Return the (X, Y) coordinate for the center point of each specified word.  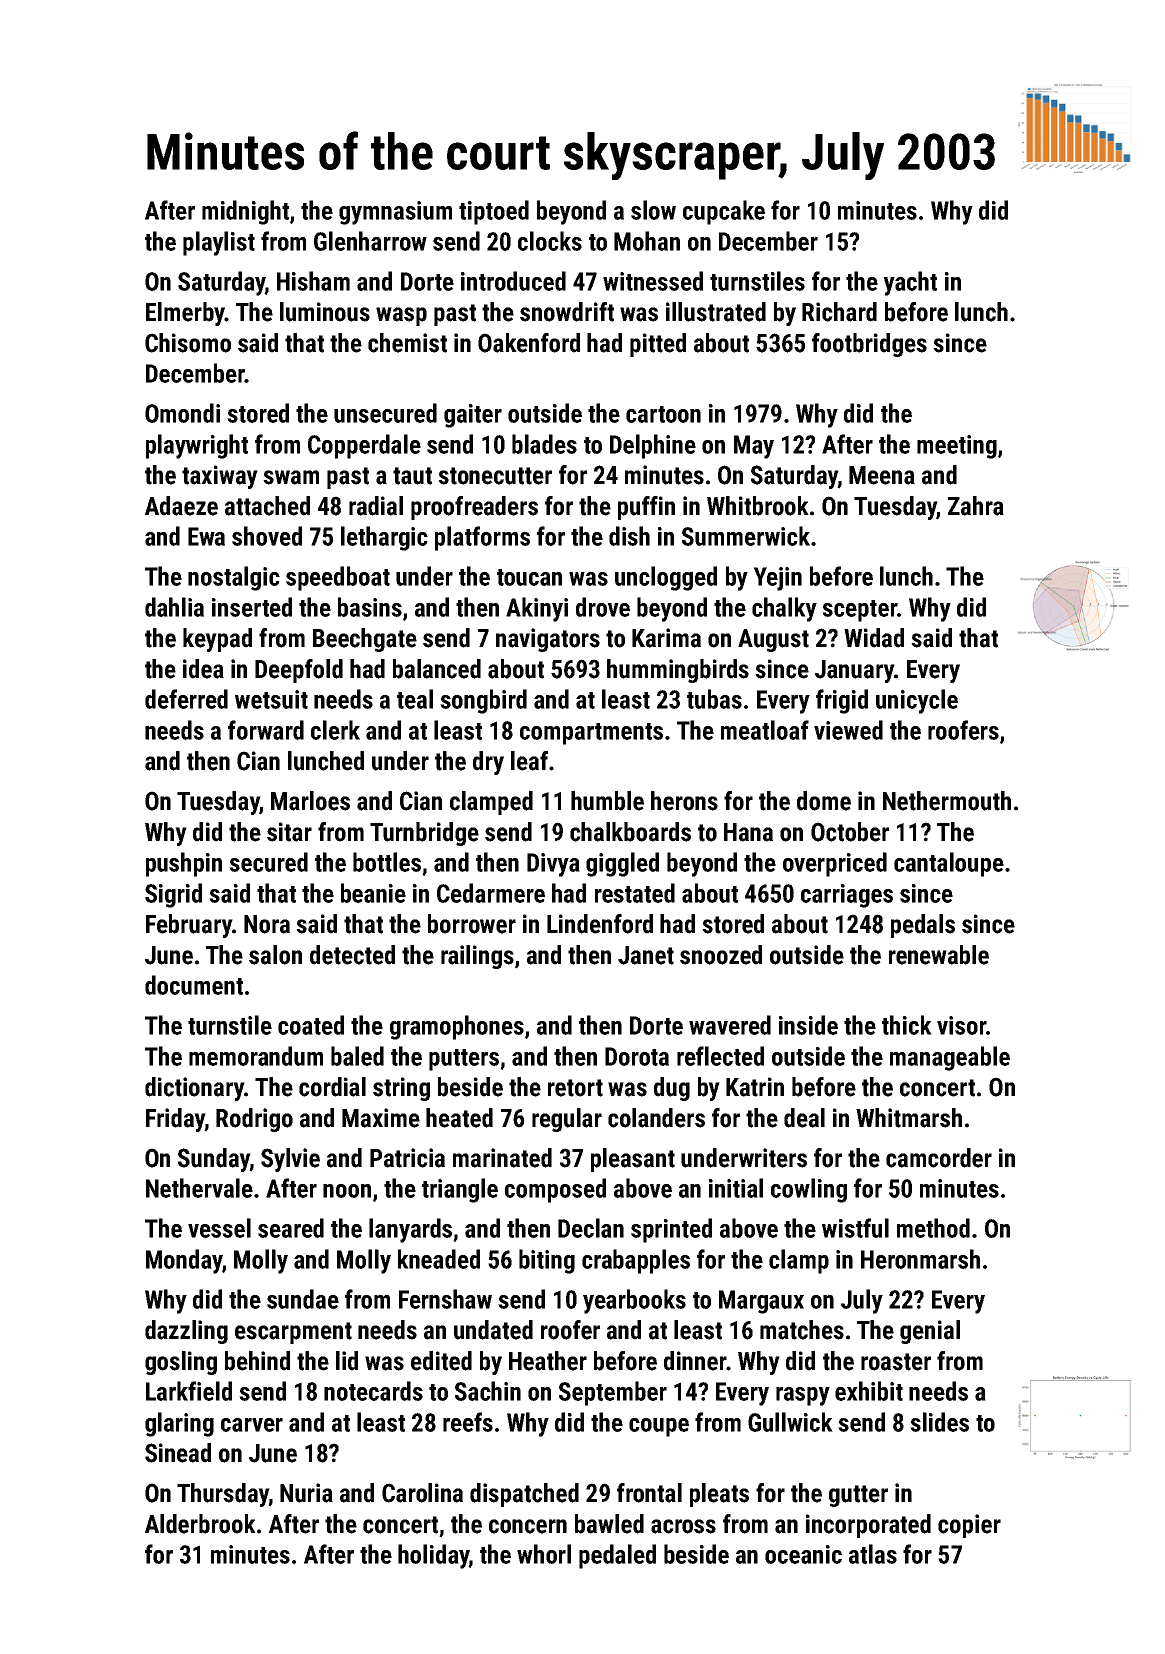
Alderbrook (200, 1524)
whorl (544, 1554)
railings (477, 957)
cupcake (724, 212)
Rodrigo (254, 1120)
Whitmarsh (909, 1118)
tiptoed (494, 212)
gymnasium (395, 213)
